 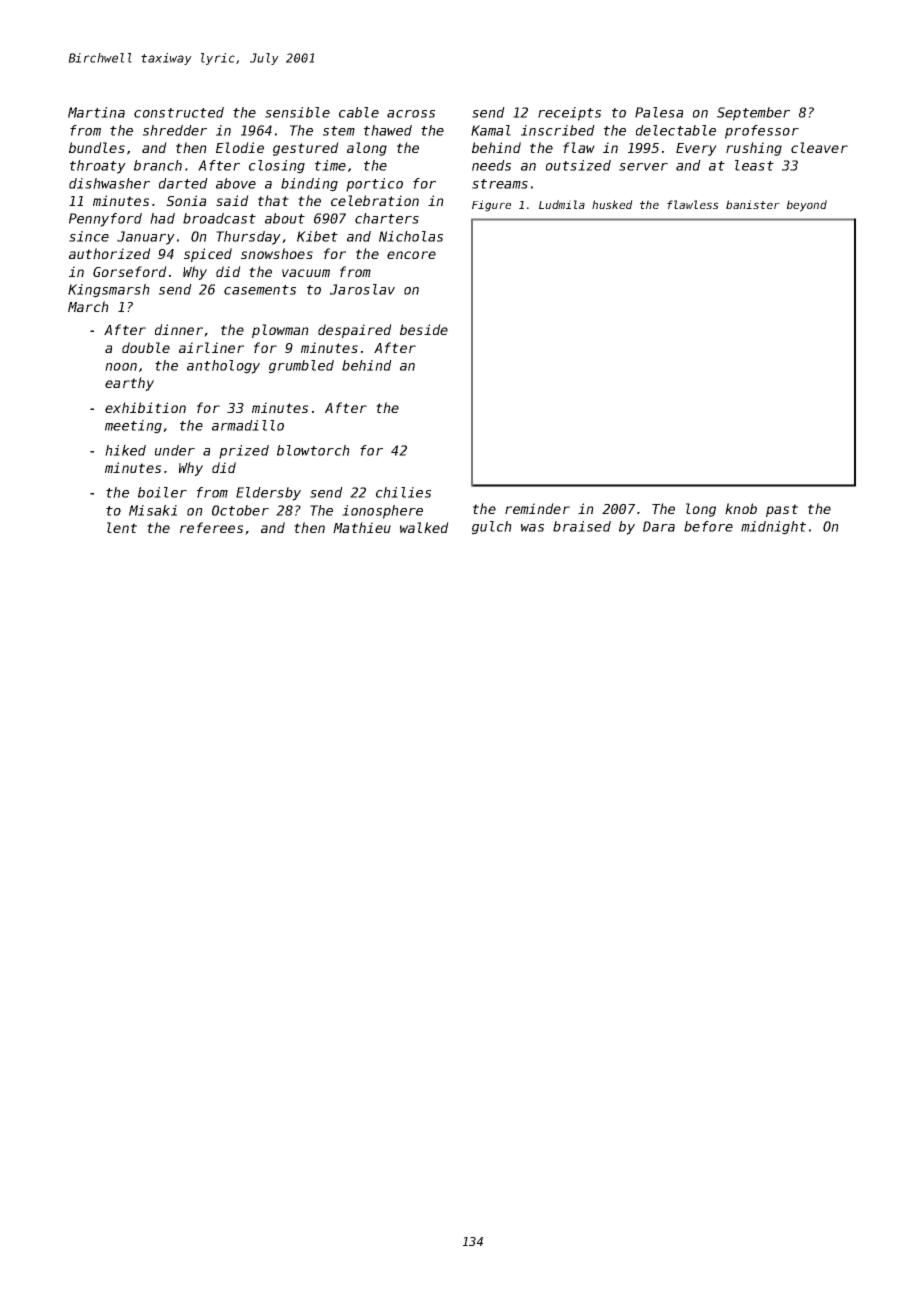 What do you see at coordinates (359, 112) in the screenshot?
I see `cable` at bounding box center [359, 112].
